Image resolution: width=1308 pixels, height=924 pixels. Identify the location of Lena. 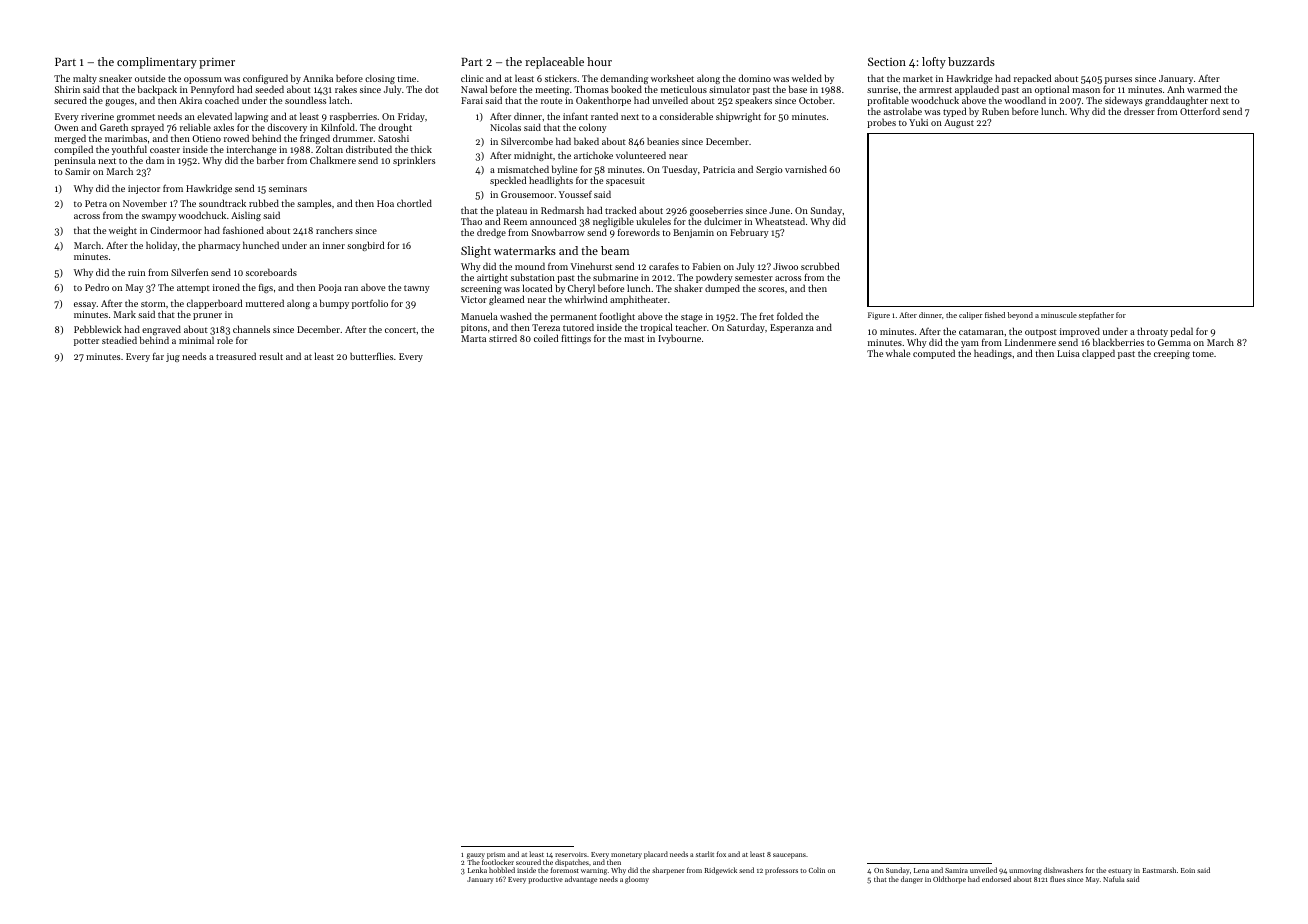
(921, 870).
